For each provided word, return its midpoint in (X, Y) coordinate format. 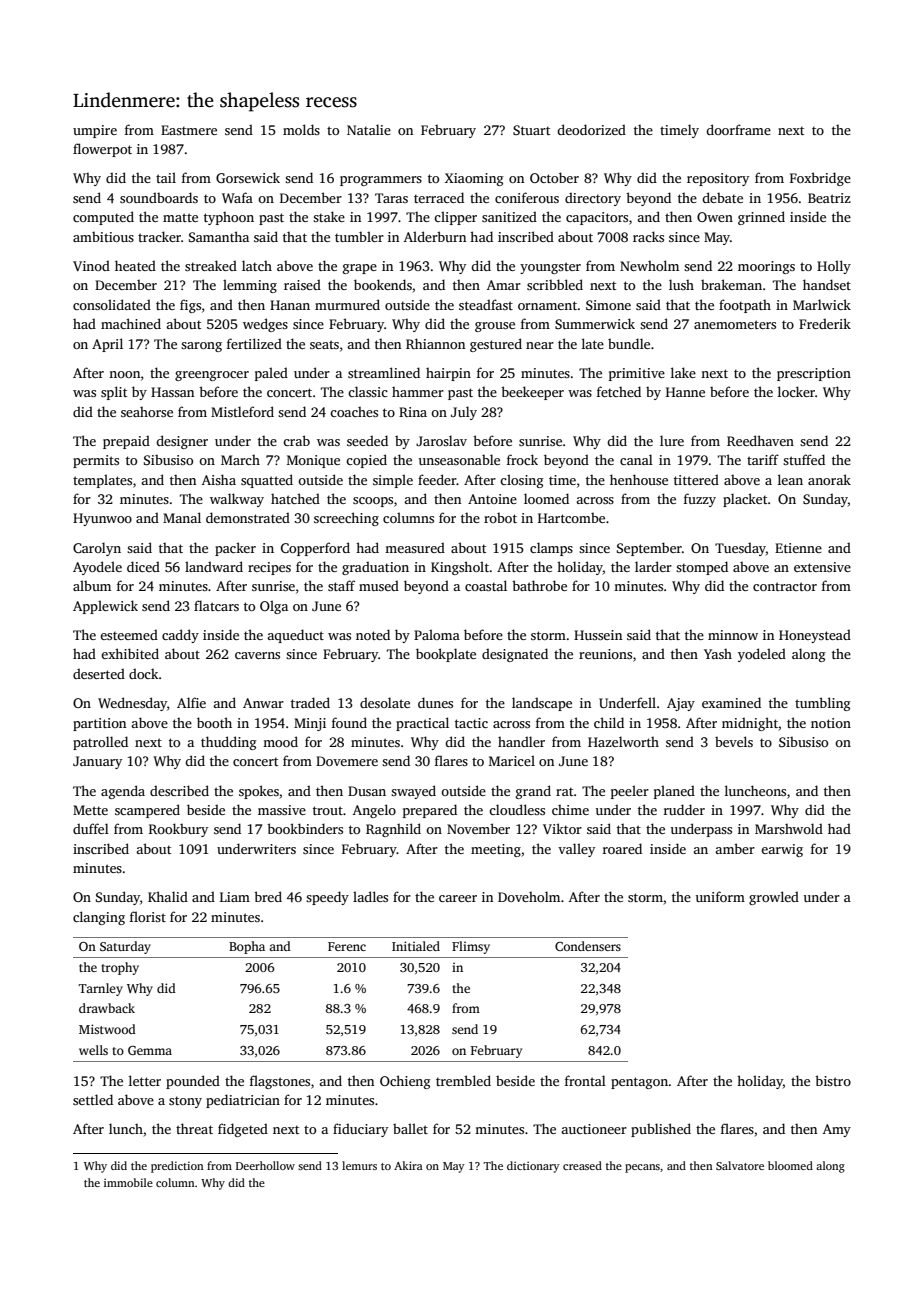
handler (521, 741)
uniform (720, 896)
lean (790, 479)
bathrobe (539, 585)
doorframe (738, 129)
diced (143, 566)
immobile (128, 1182)
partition (99, 724)
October (554, 177)
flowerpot (102, 150)
